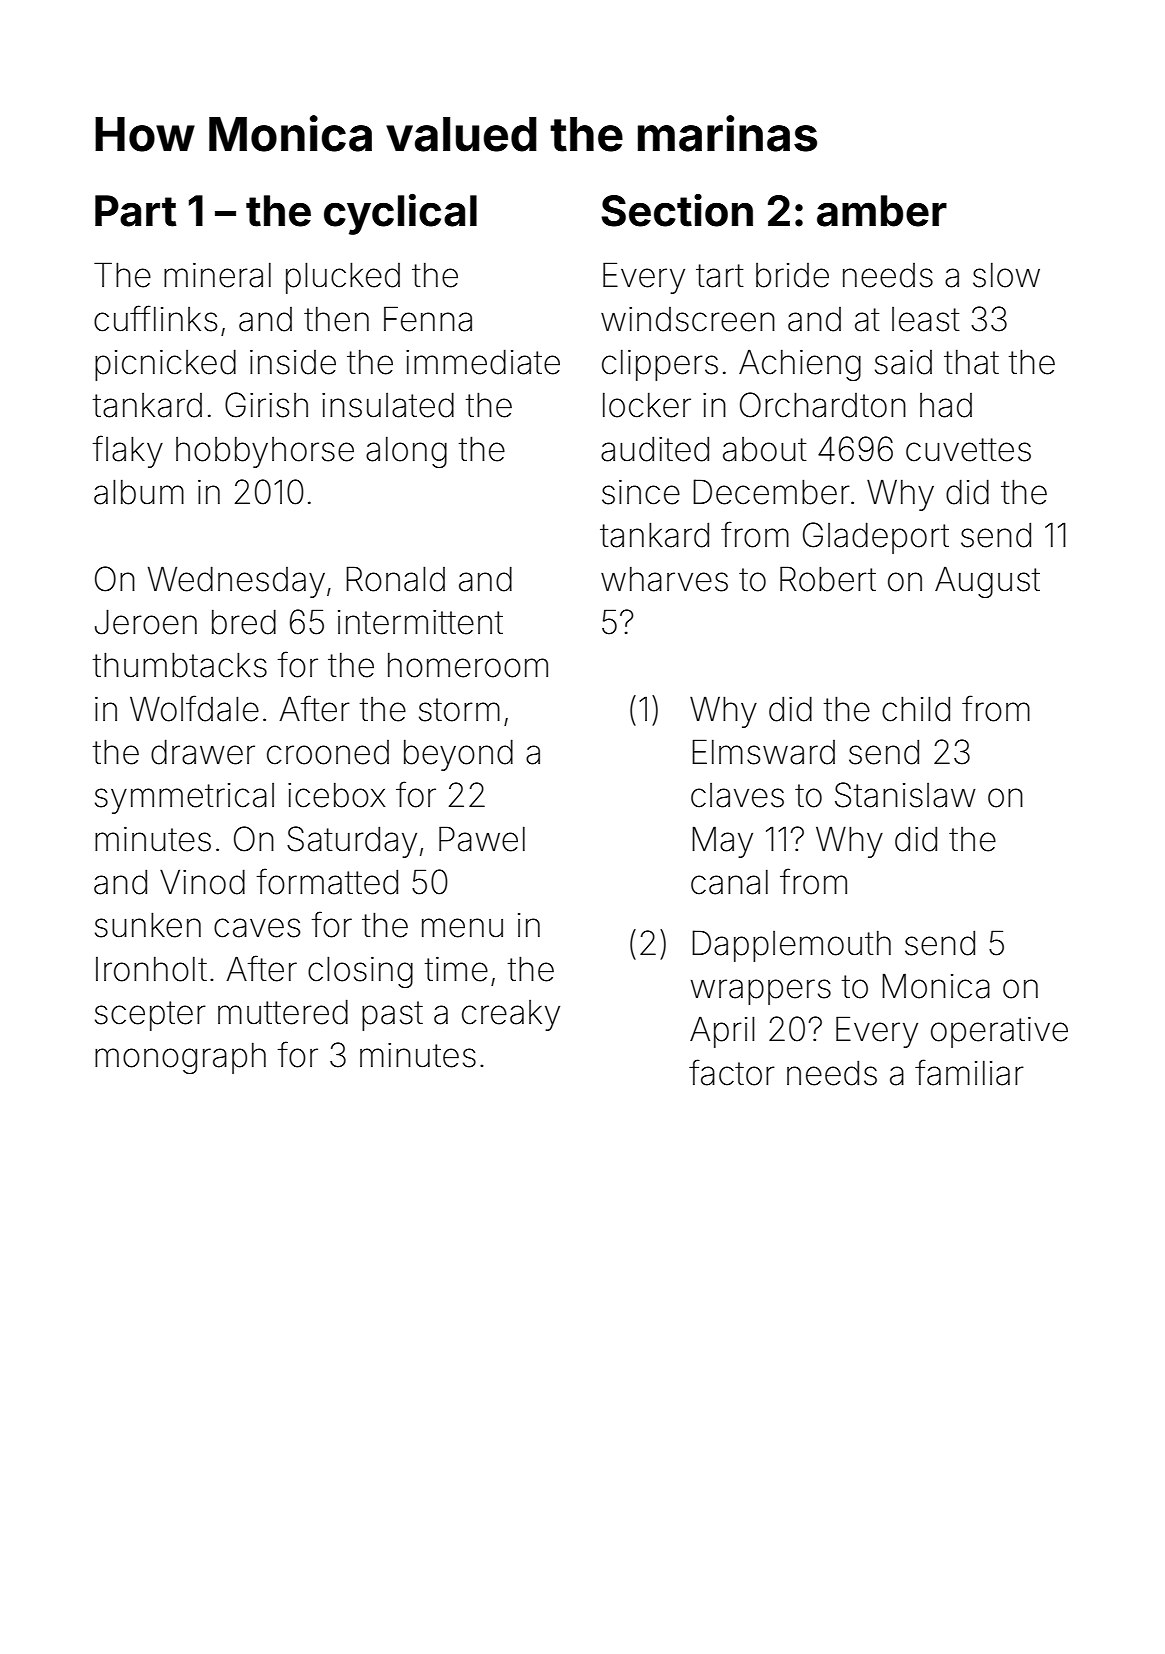 Image resolution: width=1165 pixels, height=1654 pixels. I want to click on monograph, so click(180, 1058).
